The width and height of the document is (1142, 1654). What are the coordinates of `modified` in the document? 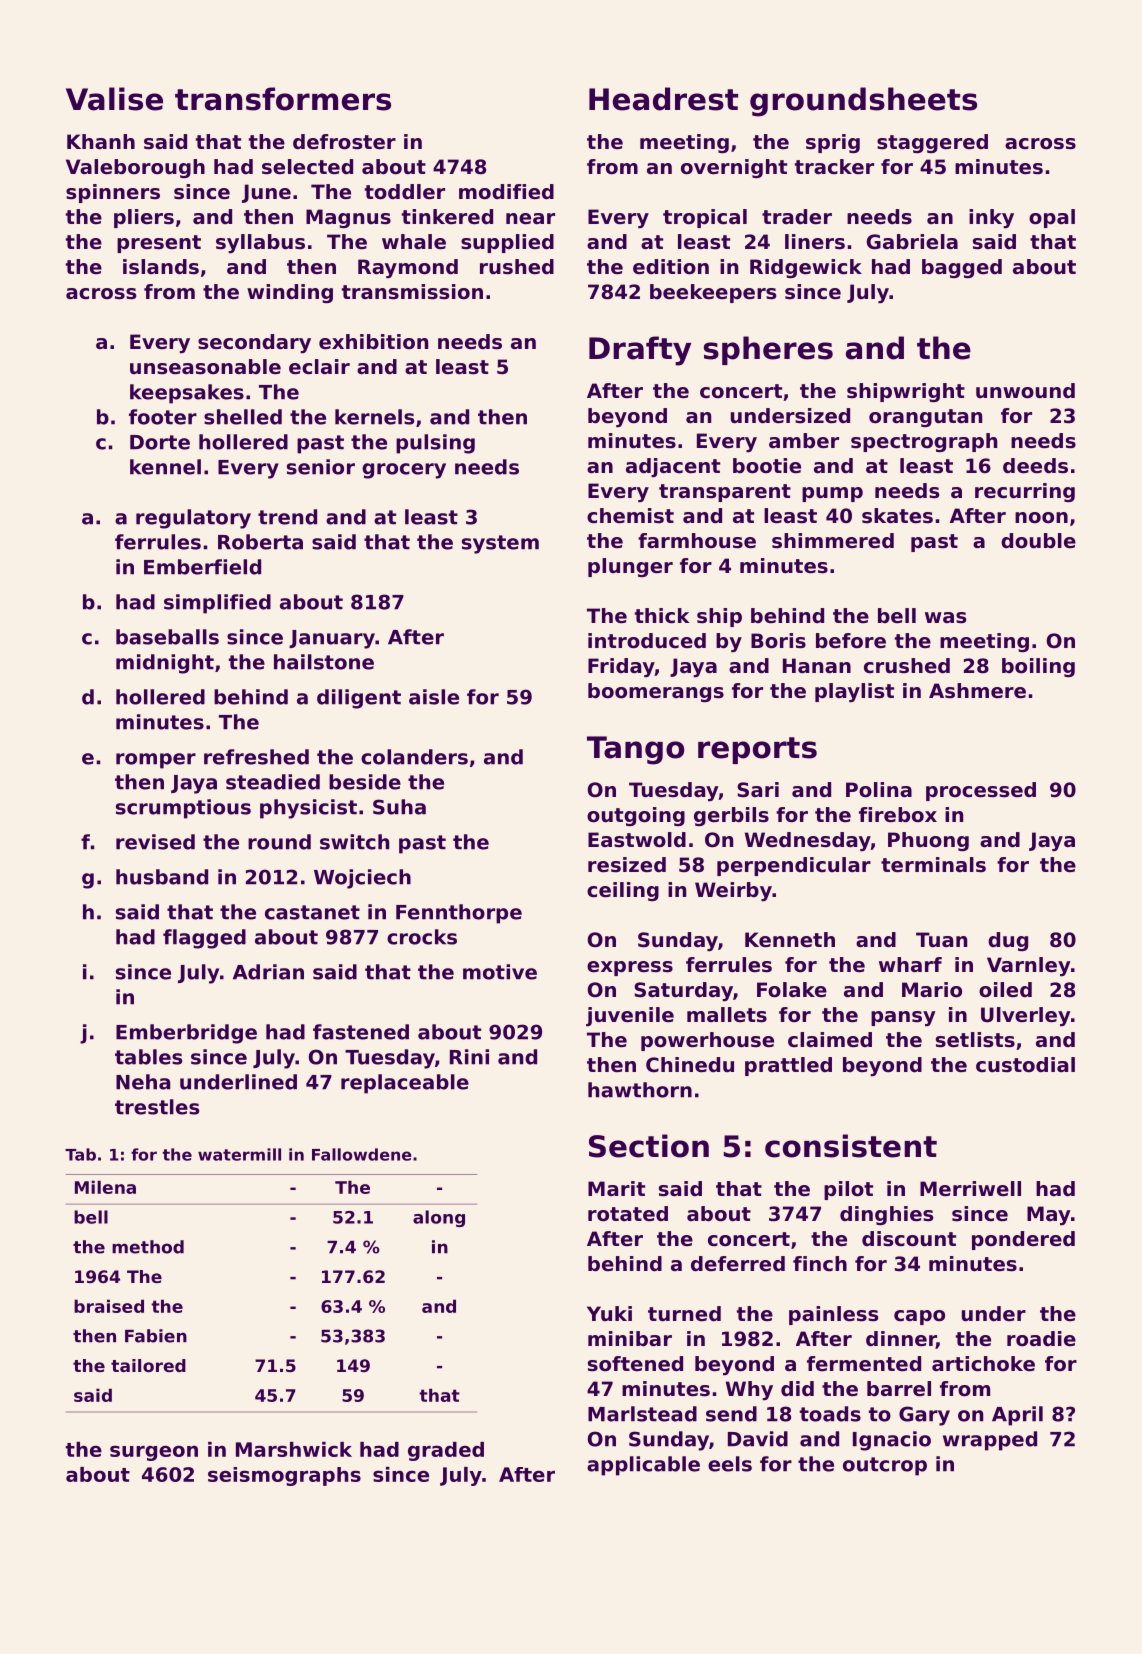 It's located at (506, 192).
